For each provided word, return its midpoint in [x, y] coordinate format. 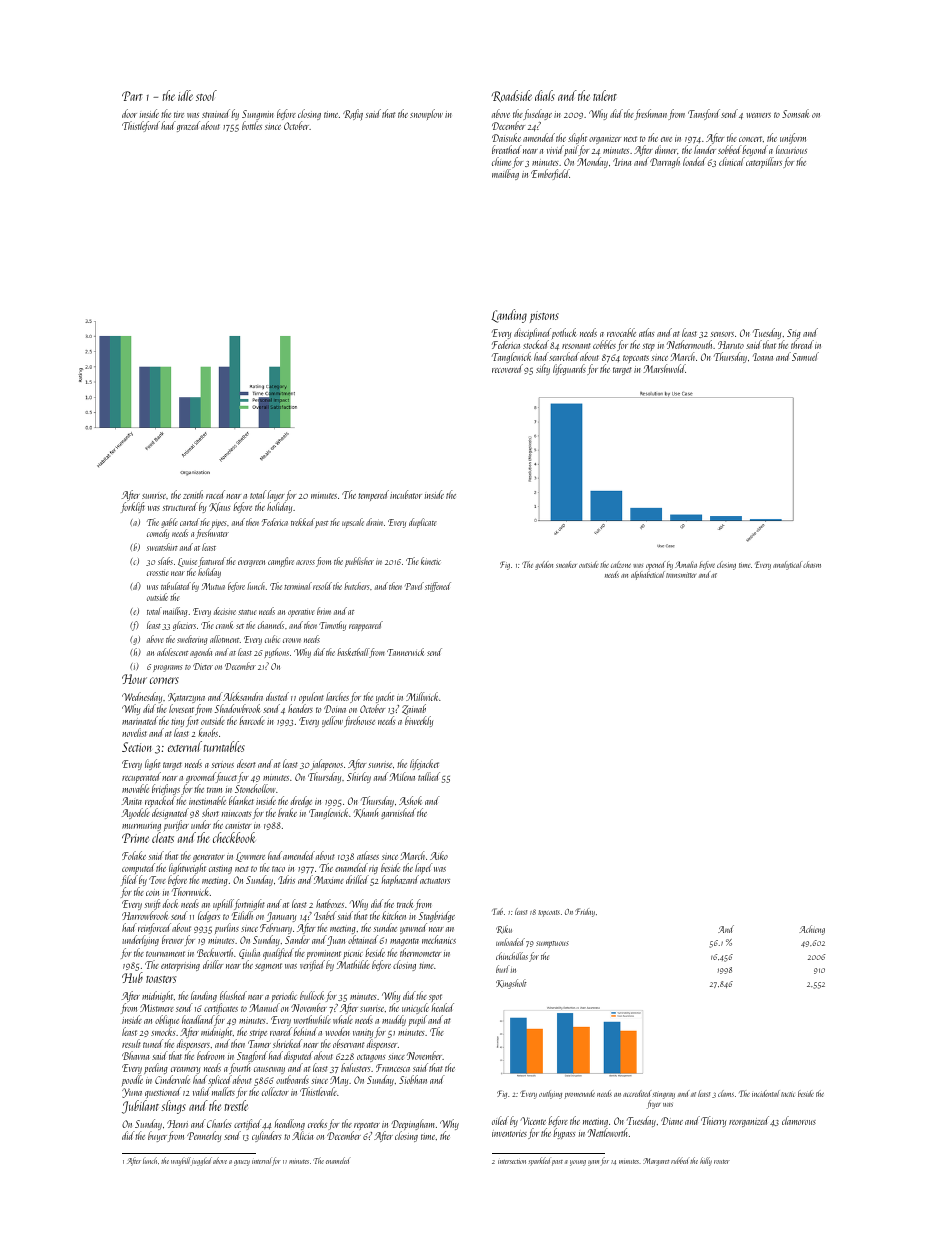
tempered [373, 495]
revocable [621, 332]
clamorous [799, 1120]
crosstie [158, 573]
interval [262, 1160]
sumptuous [552, 944]
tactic [788, 1094]
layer [276, 496]
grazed [188, 126]
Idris [286, 879]
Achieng [812, 930]
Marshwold [664, 368]
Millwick [422, 696]
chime [501, 161]
